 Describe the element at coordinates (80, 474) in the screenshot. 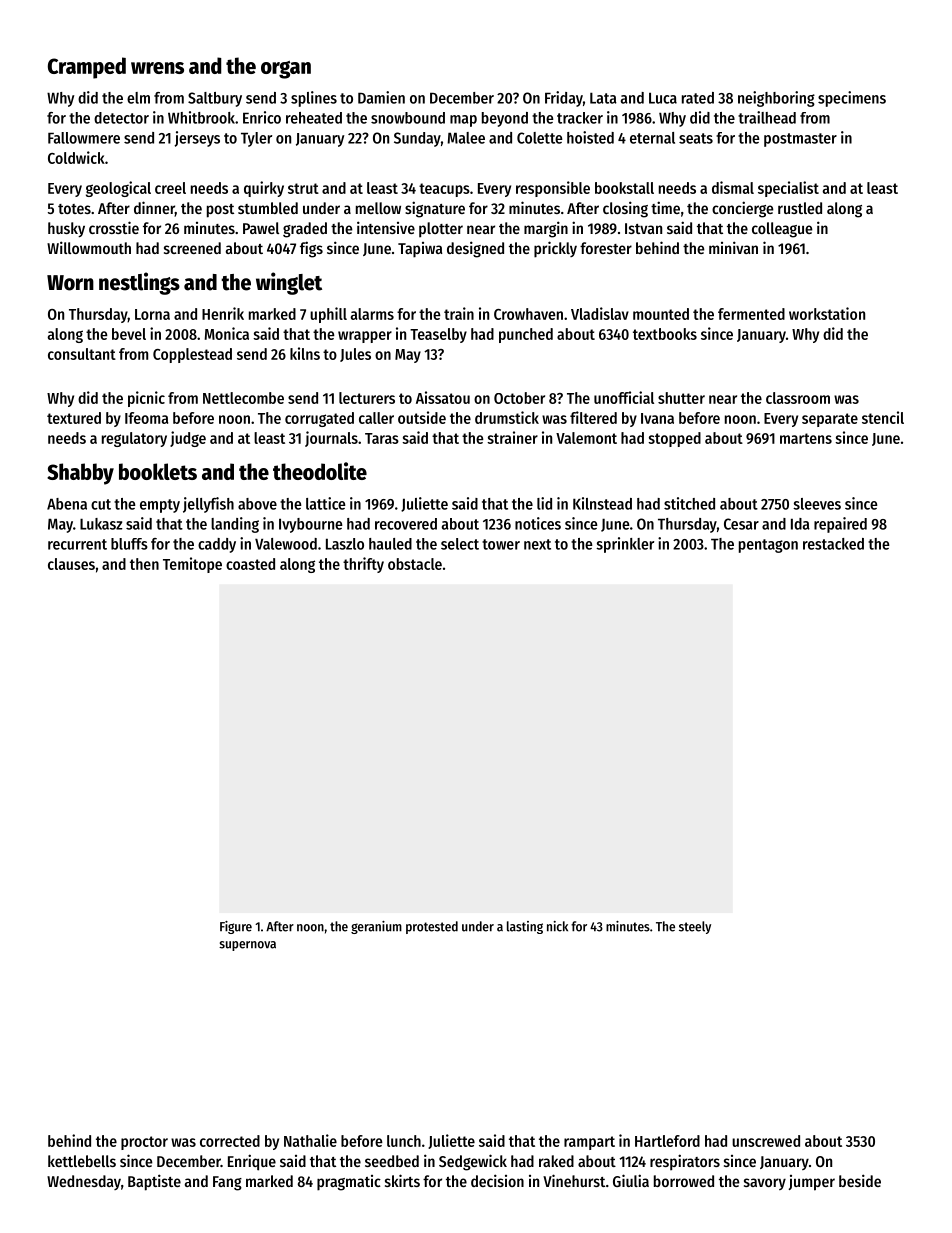

I see `Shabby` at that location.
